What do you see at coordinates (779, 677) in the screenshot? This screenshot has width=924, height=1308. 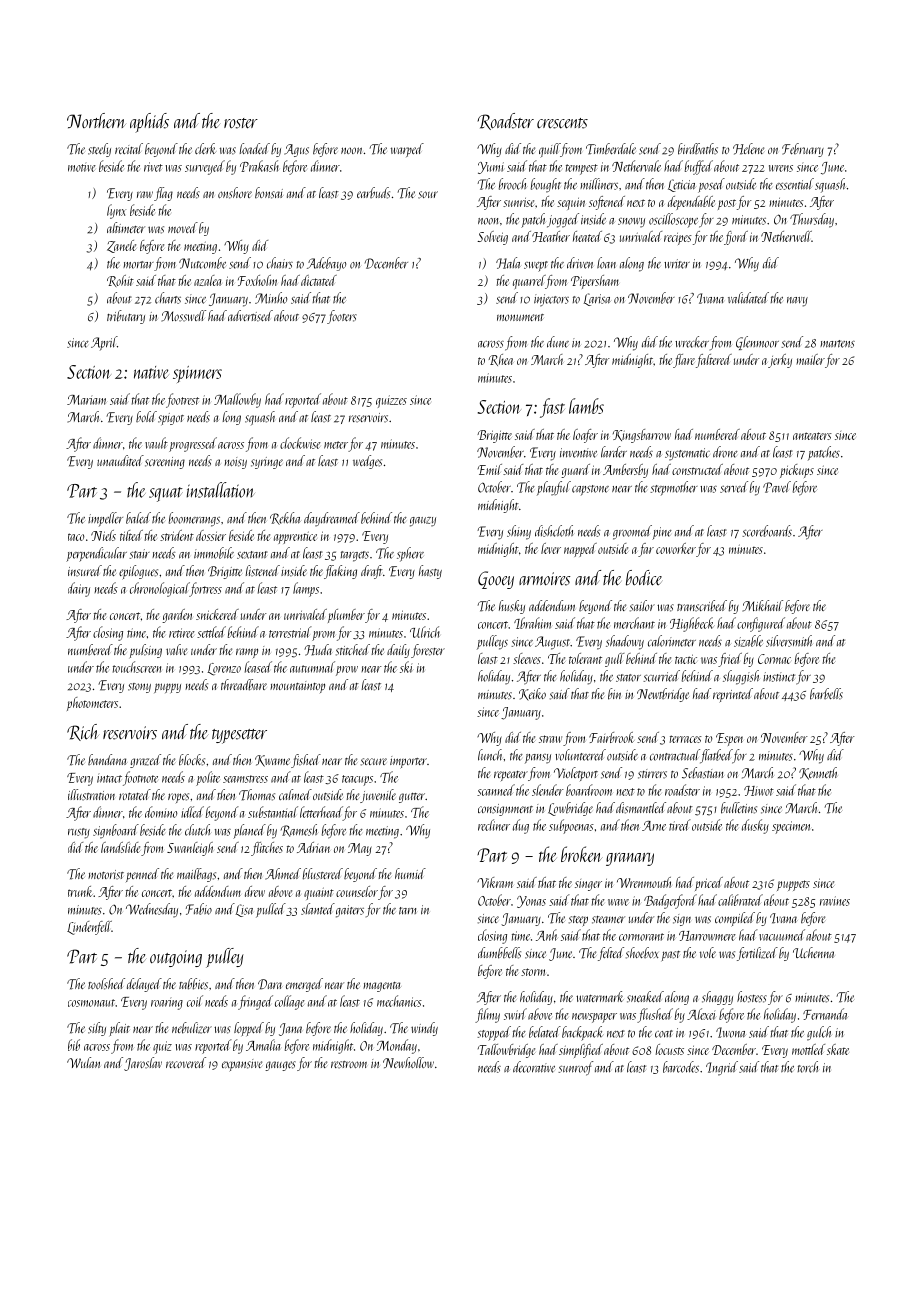 I see `instinct` at bounding box center [779, 677].
